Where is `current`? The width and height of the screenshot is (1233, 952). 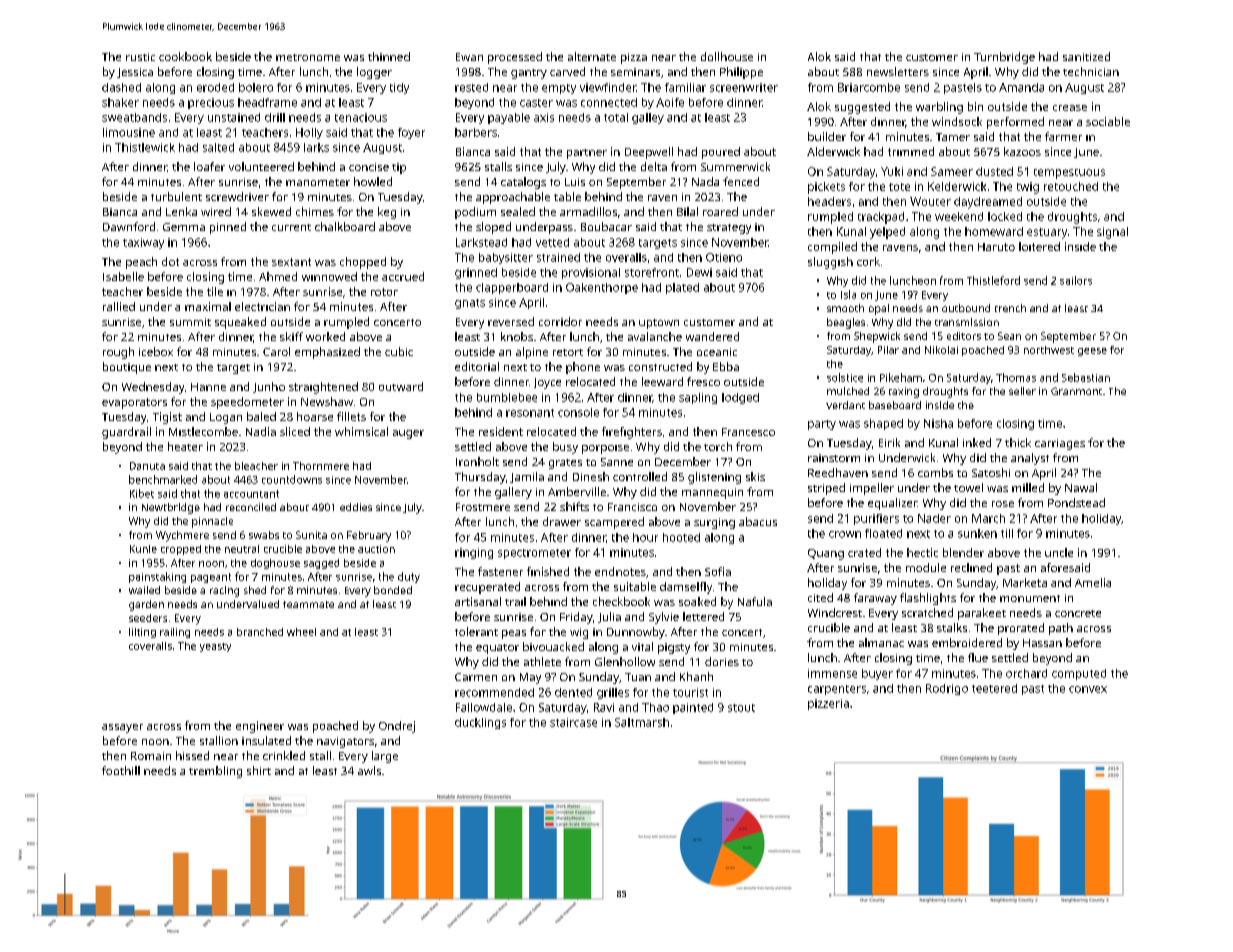
current is located at coordinates (291, 227).
